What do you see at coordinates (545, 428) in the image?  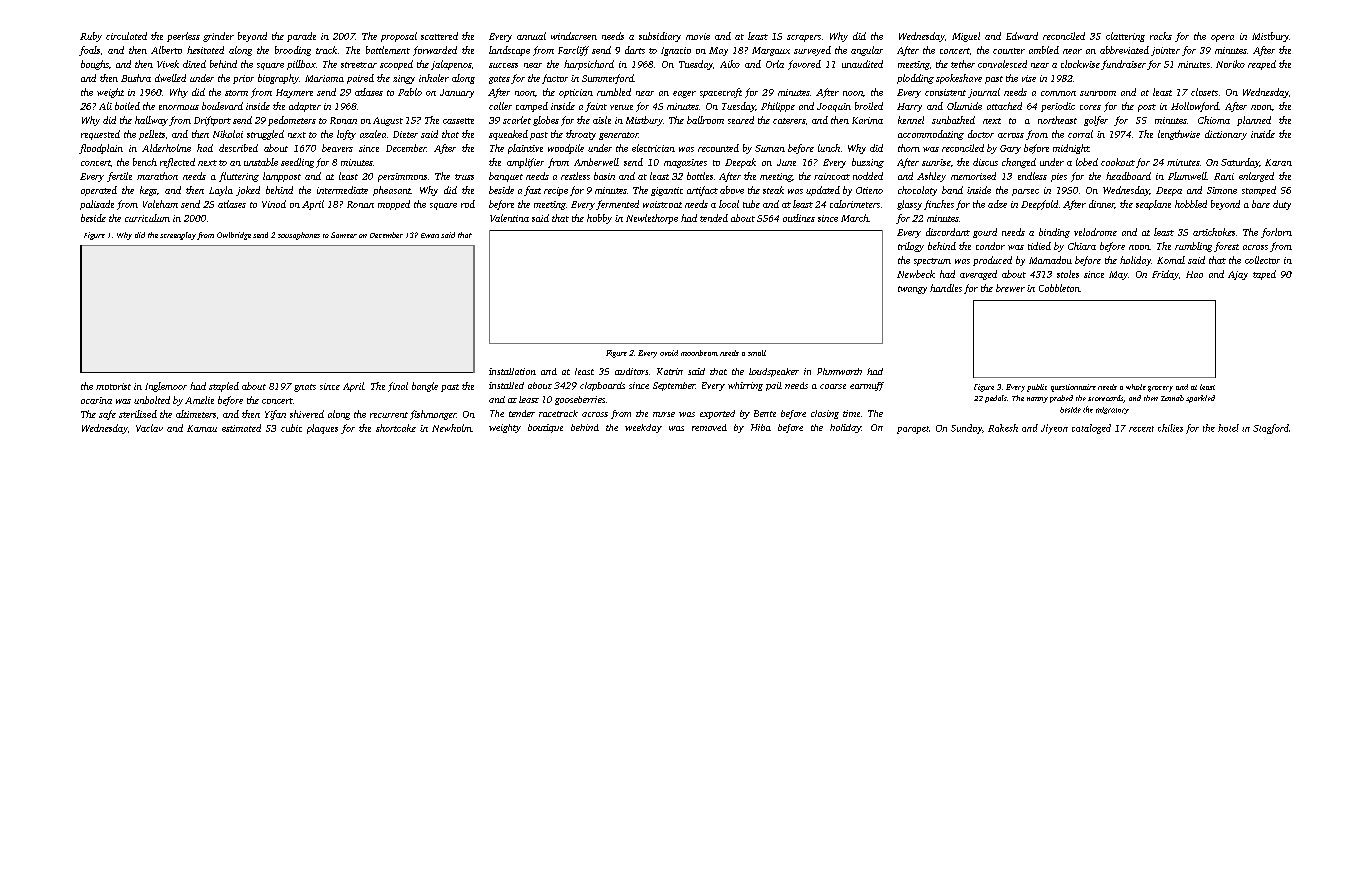 I see `boutique` at bounding box center [545, 428].
